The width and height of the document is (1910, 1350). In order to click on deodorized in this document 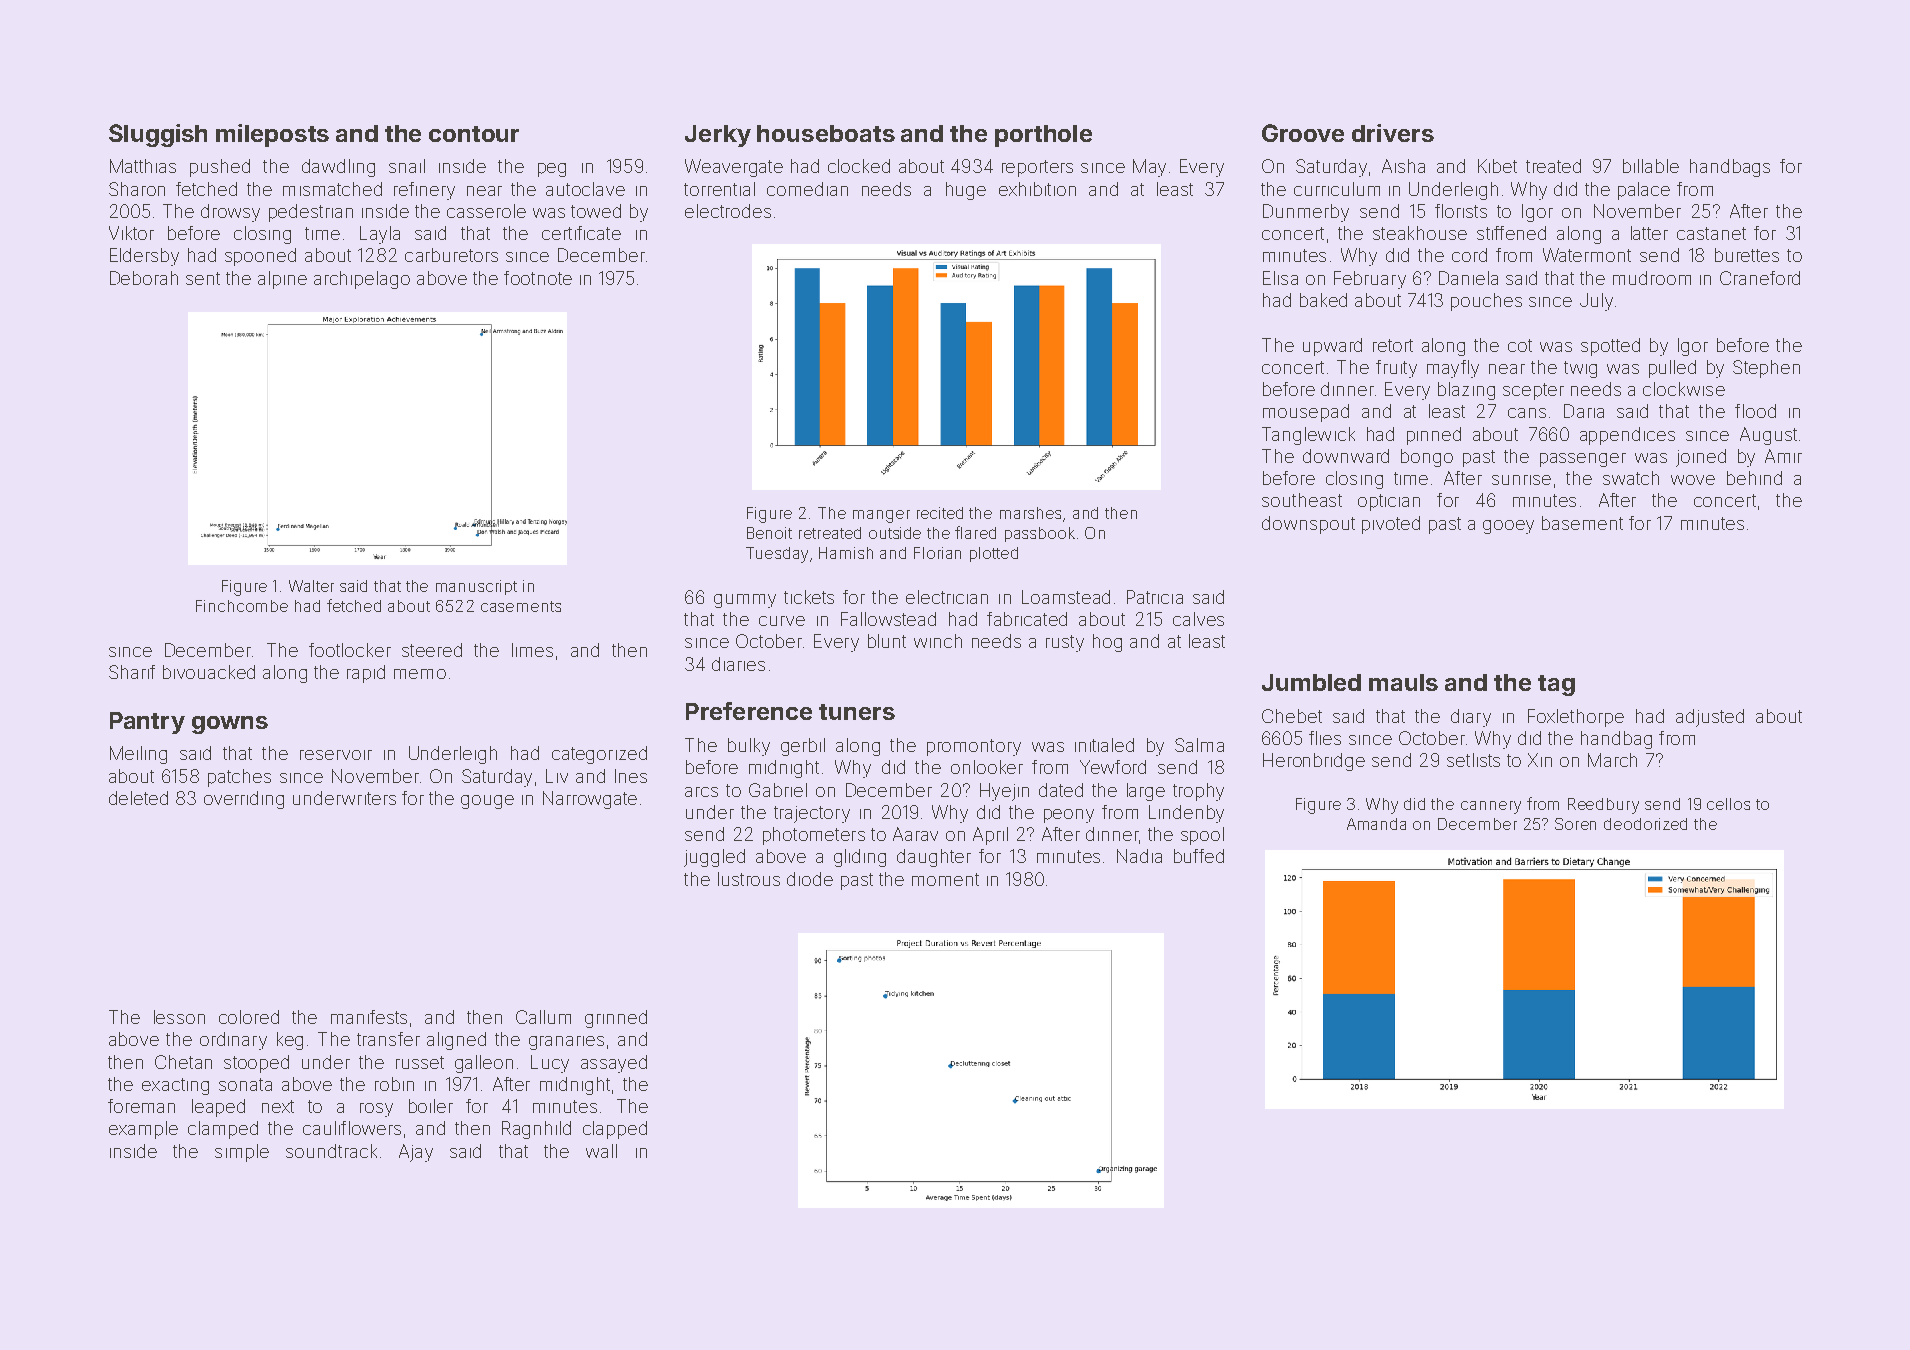, I will do `click(1645, 824)`.
